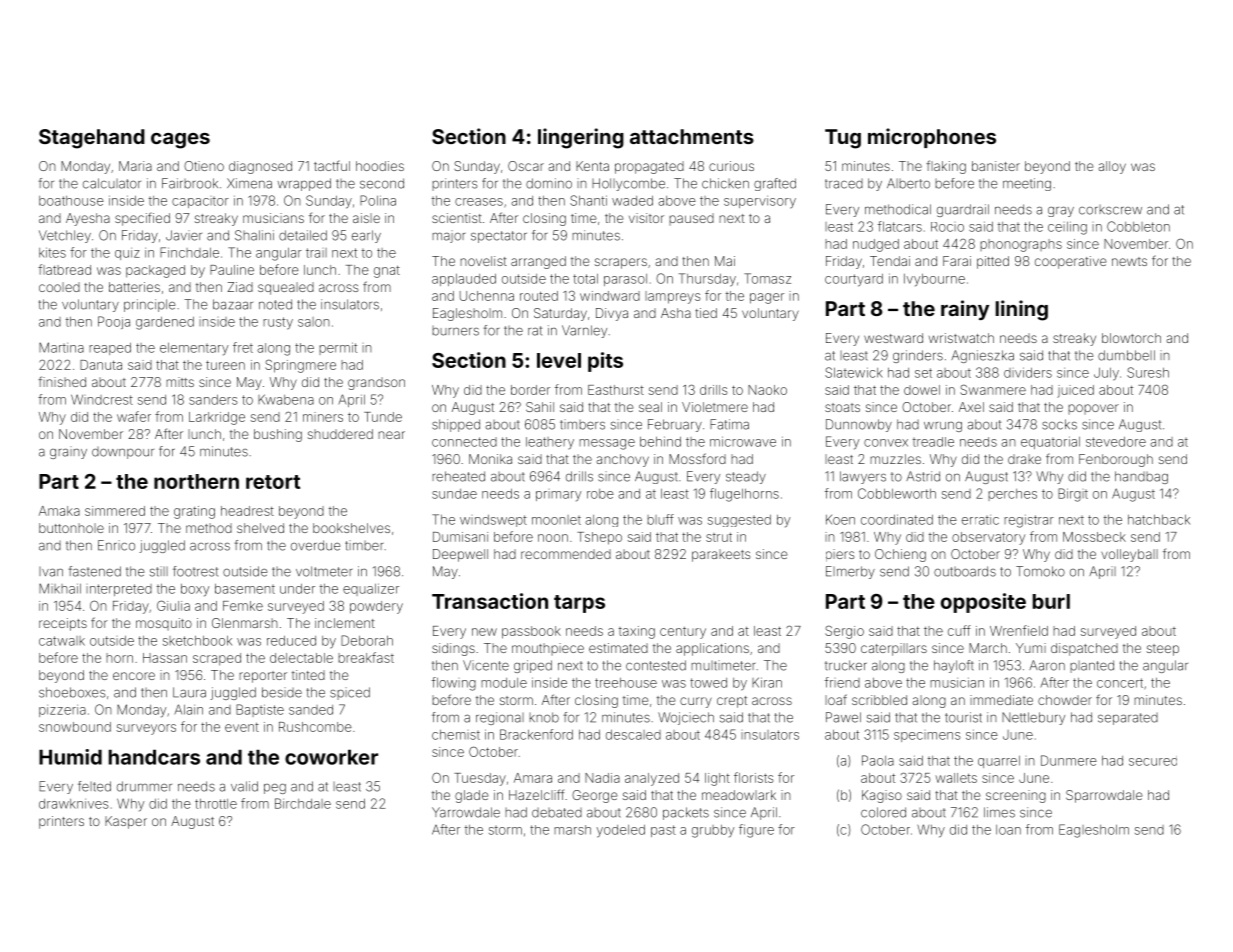  Describe the element at coordinates (1008, 830) in the document. I see `loan` at that location.
